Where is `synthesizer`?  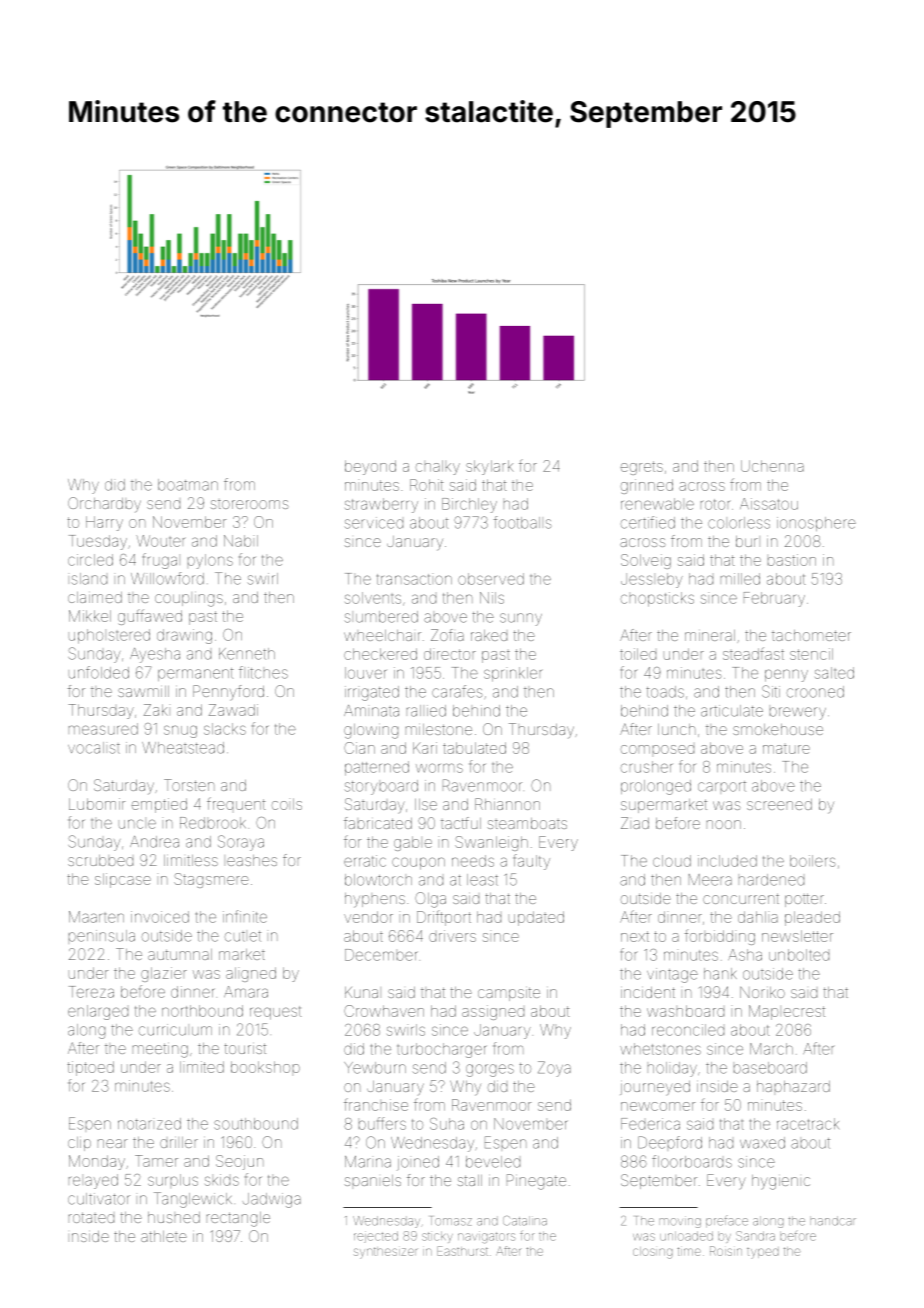 synthesizer is located at coordinates (386, 1253).
